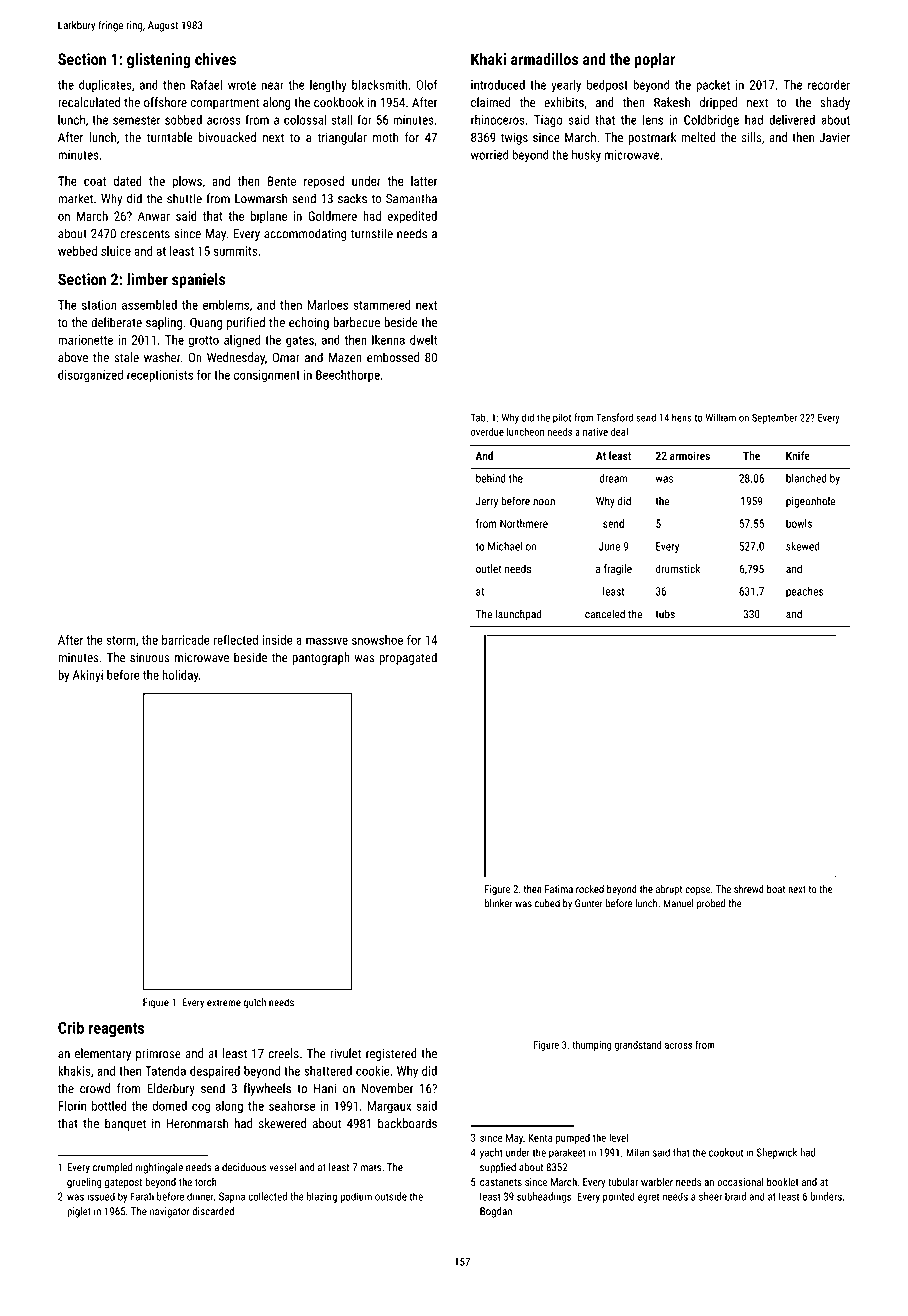 This image has width=908, height=1316. What do you see at coordinates (159, 61) in the image?
I see `glistening` at bounding box center [159, 61].
